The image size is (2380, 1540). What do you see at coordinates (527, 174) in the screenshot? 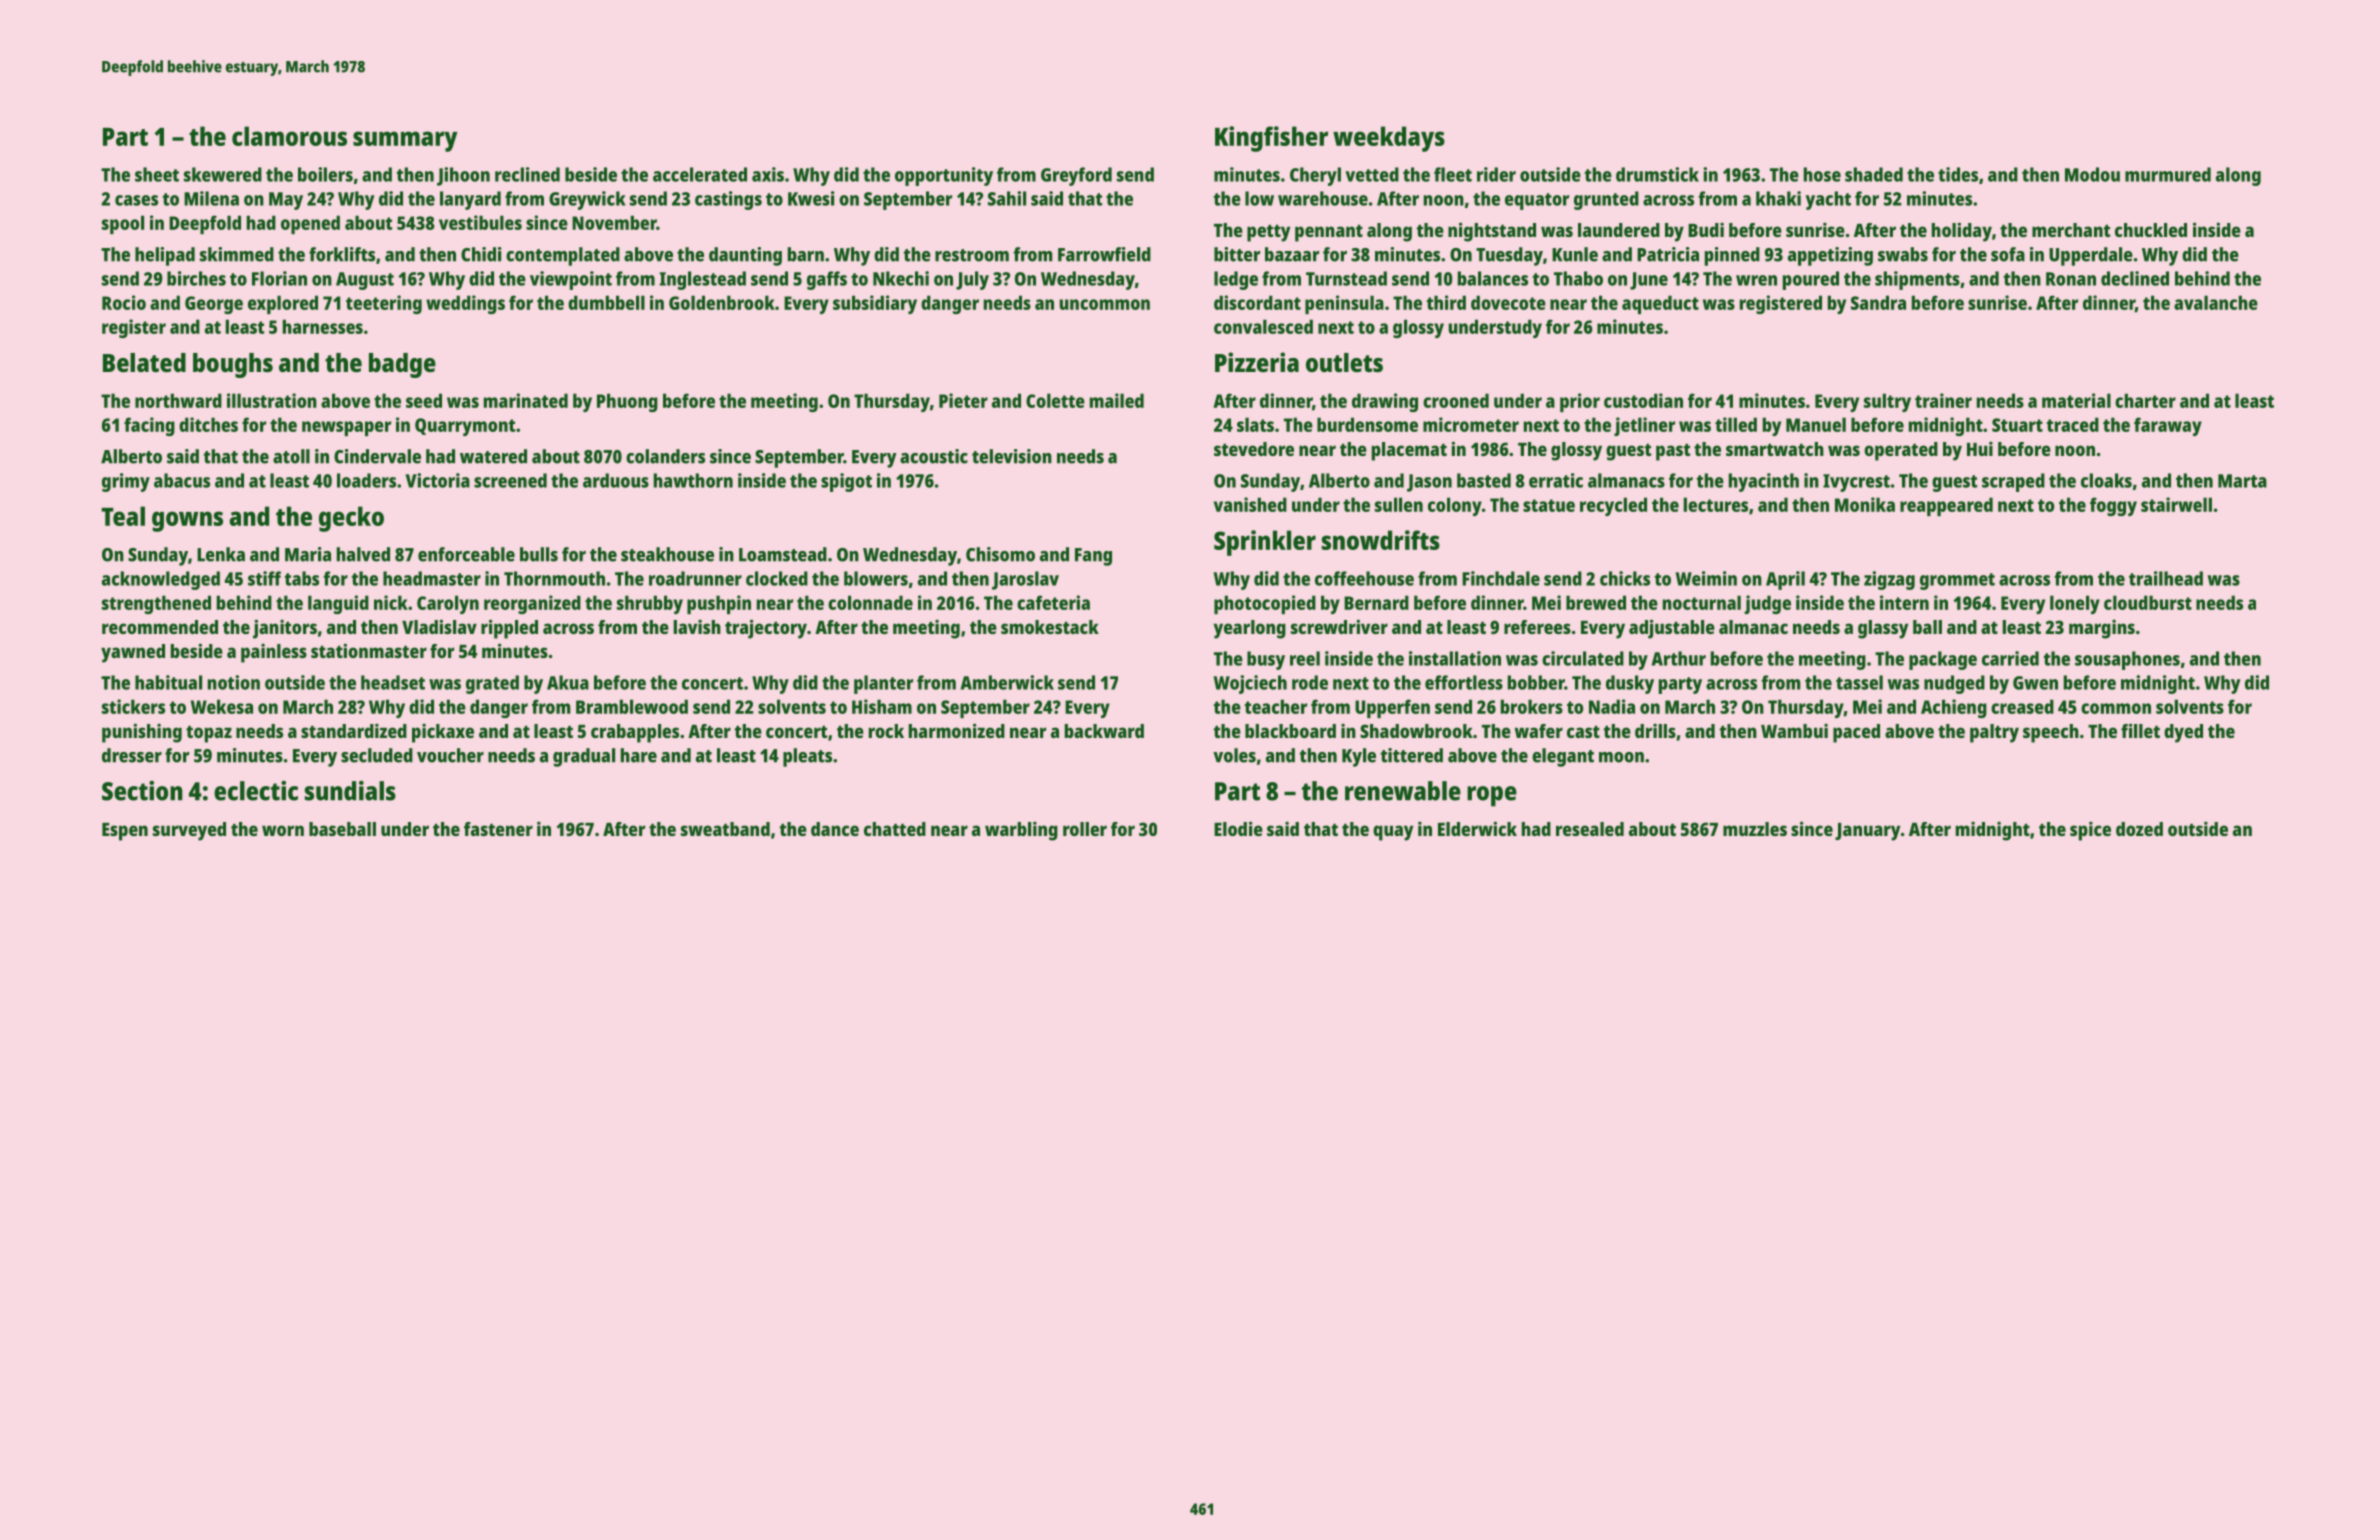
I see `reclined` at bounding box center [527, 174].
